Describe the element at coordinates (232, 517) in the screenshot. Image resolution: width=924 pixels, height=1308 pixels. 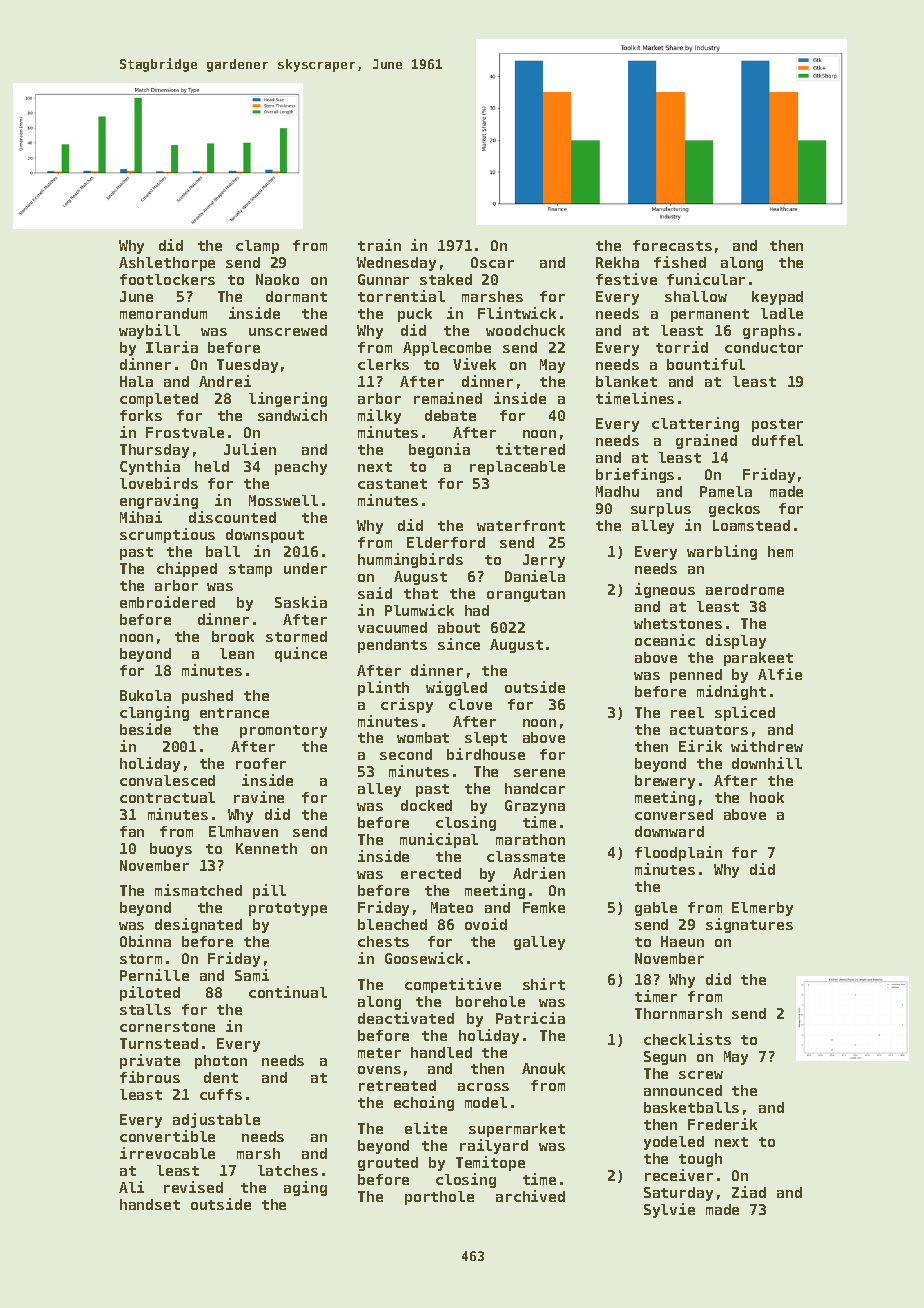
I see `discounted` at that location.
